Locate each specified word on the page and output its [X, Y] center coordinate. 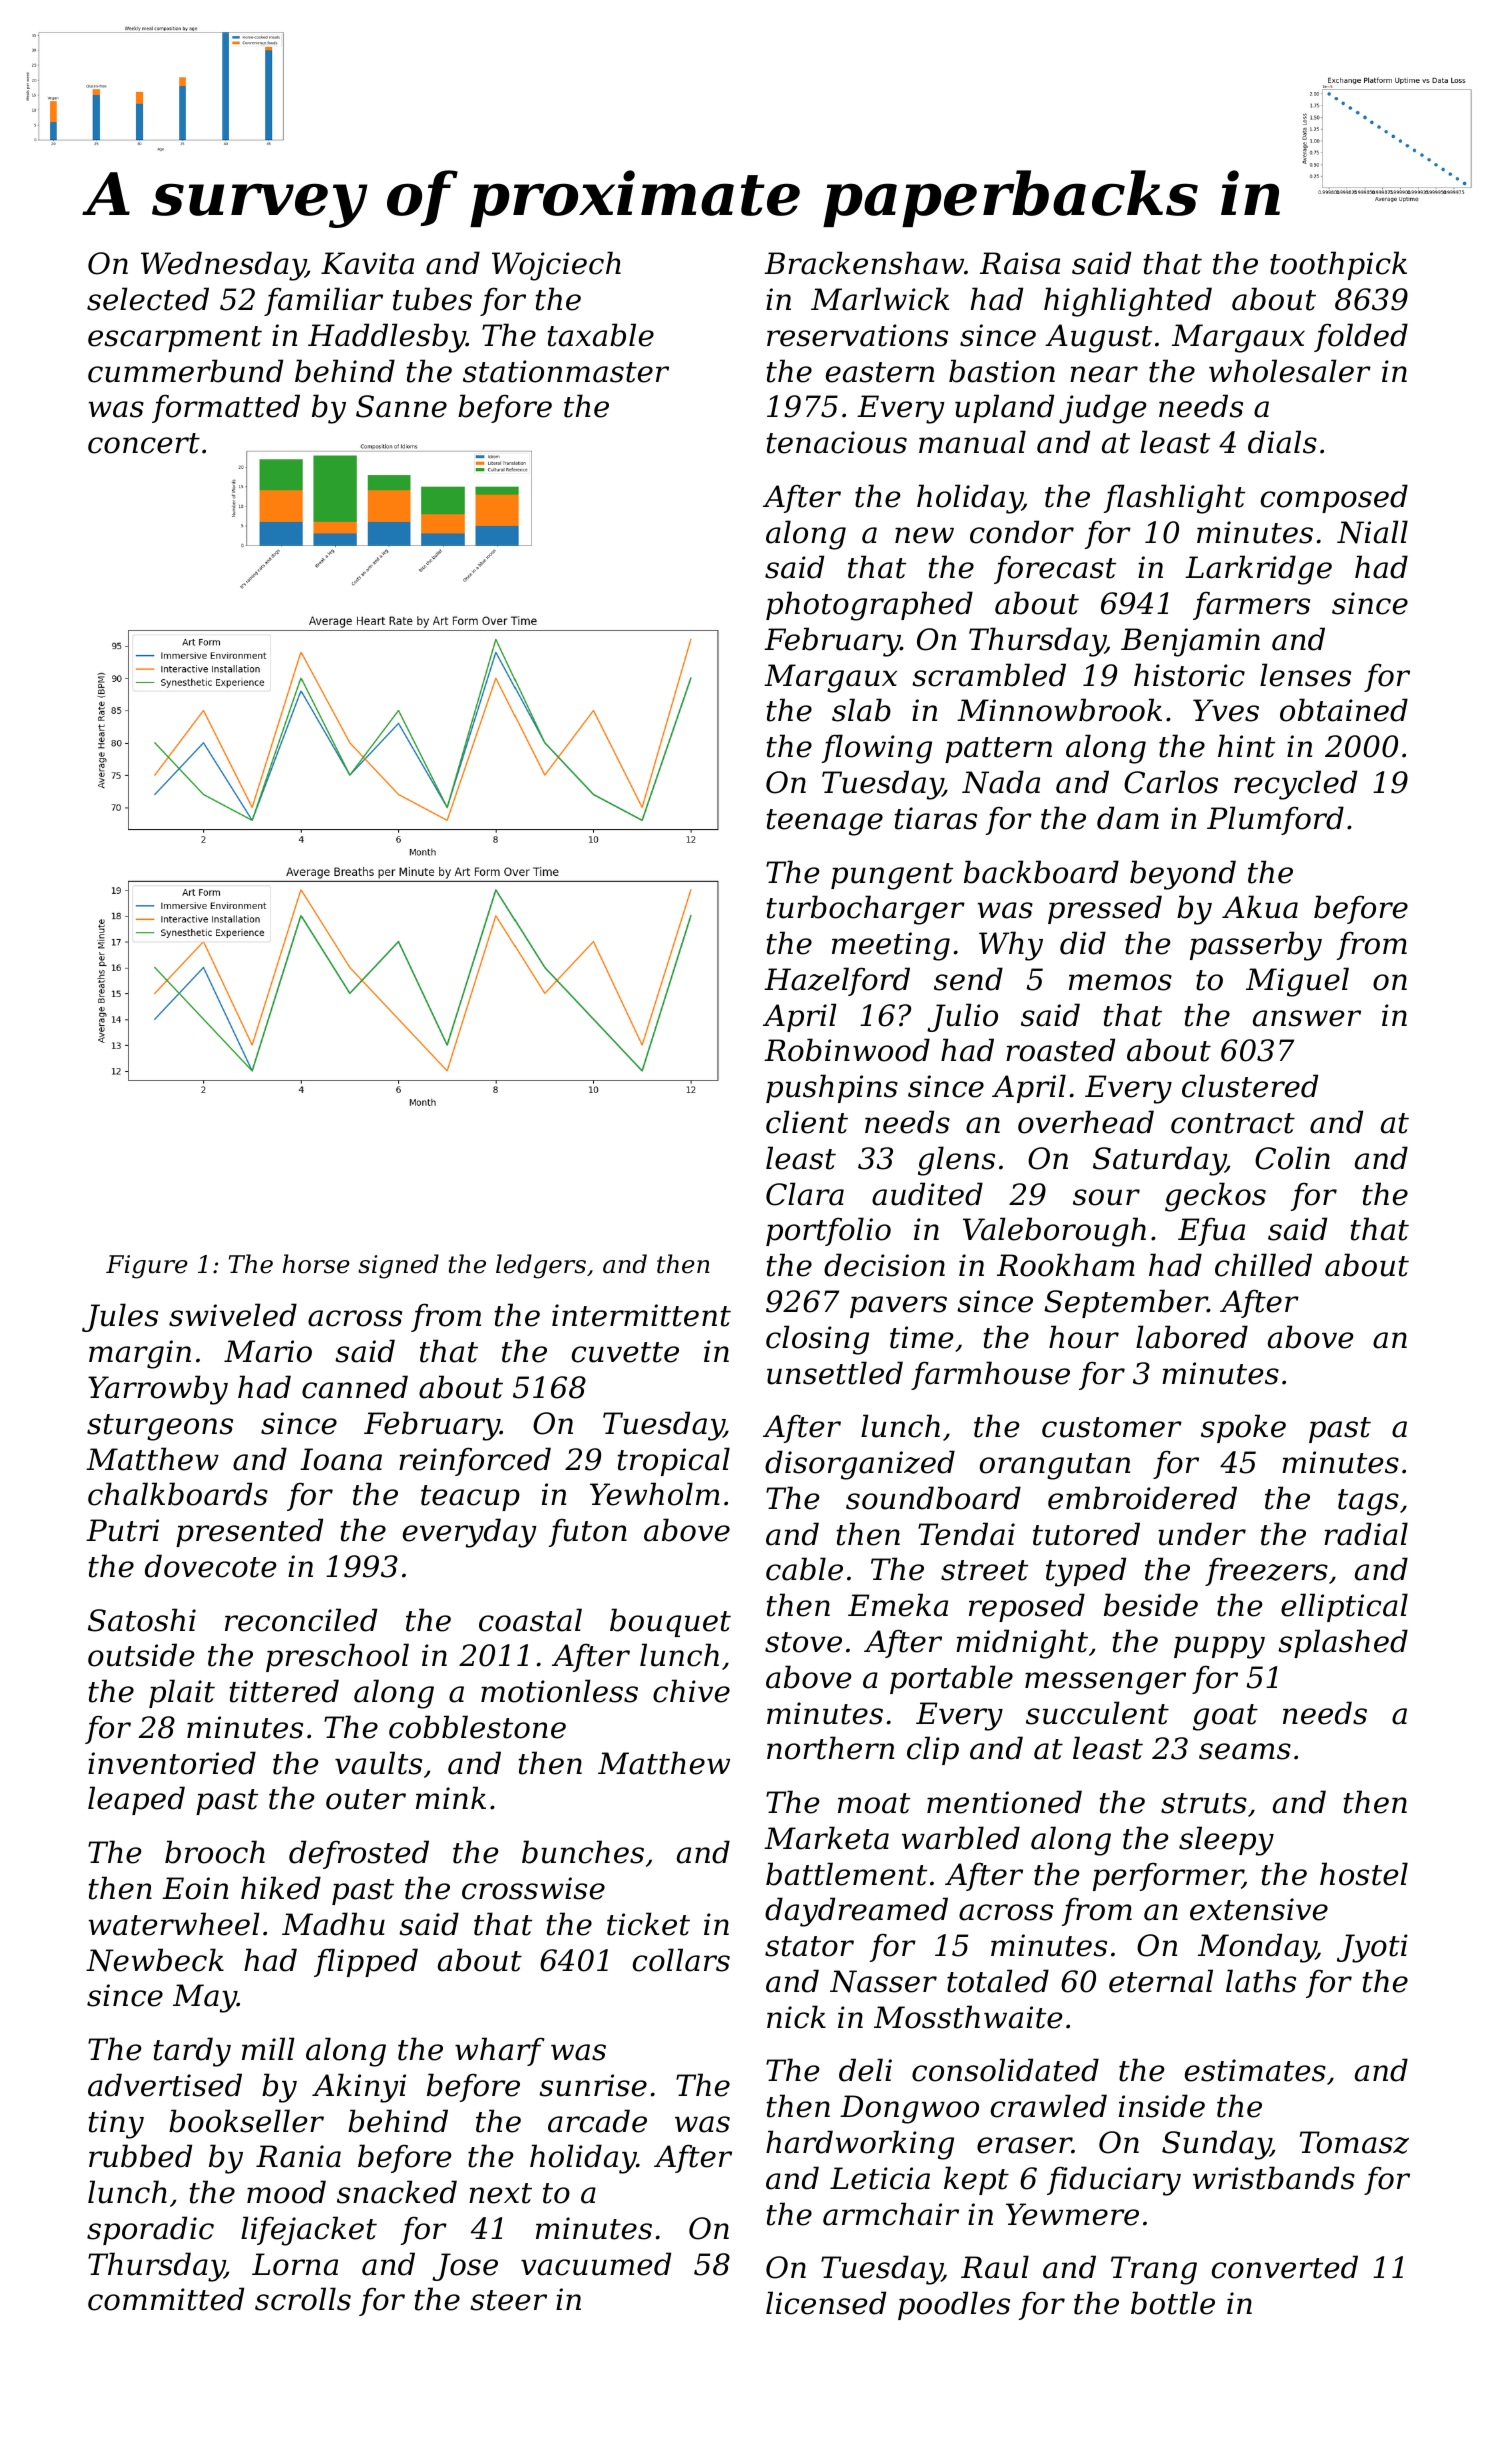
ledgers [541, 1266]
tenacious [837, 442]
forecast [1055, 569]
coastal [530, 1620]
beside [1151, 1605]
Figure [147, 1267]
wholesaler [1290, 371]
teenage [825, 822]
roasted [1060, 1050]
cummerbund [185, 371]
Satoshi [142, 1620]
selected [148, 299]
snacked [397, 2192]
